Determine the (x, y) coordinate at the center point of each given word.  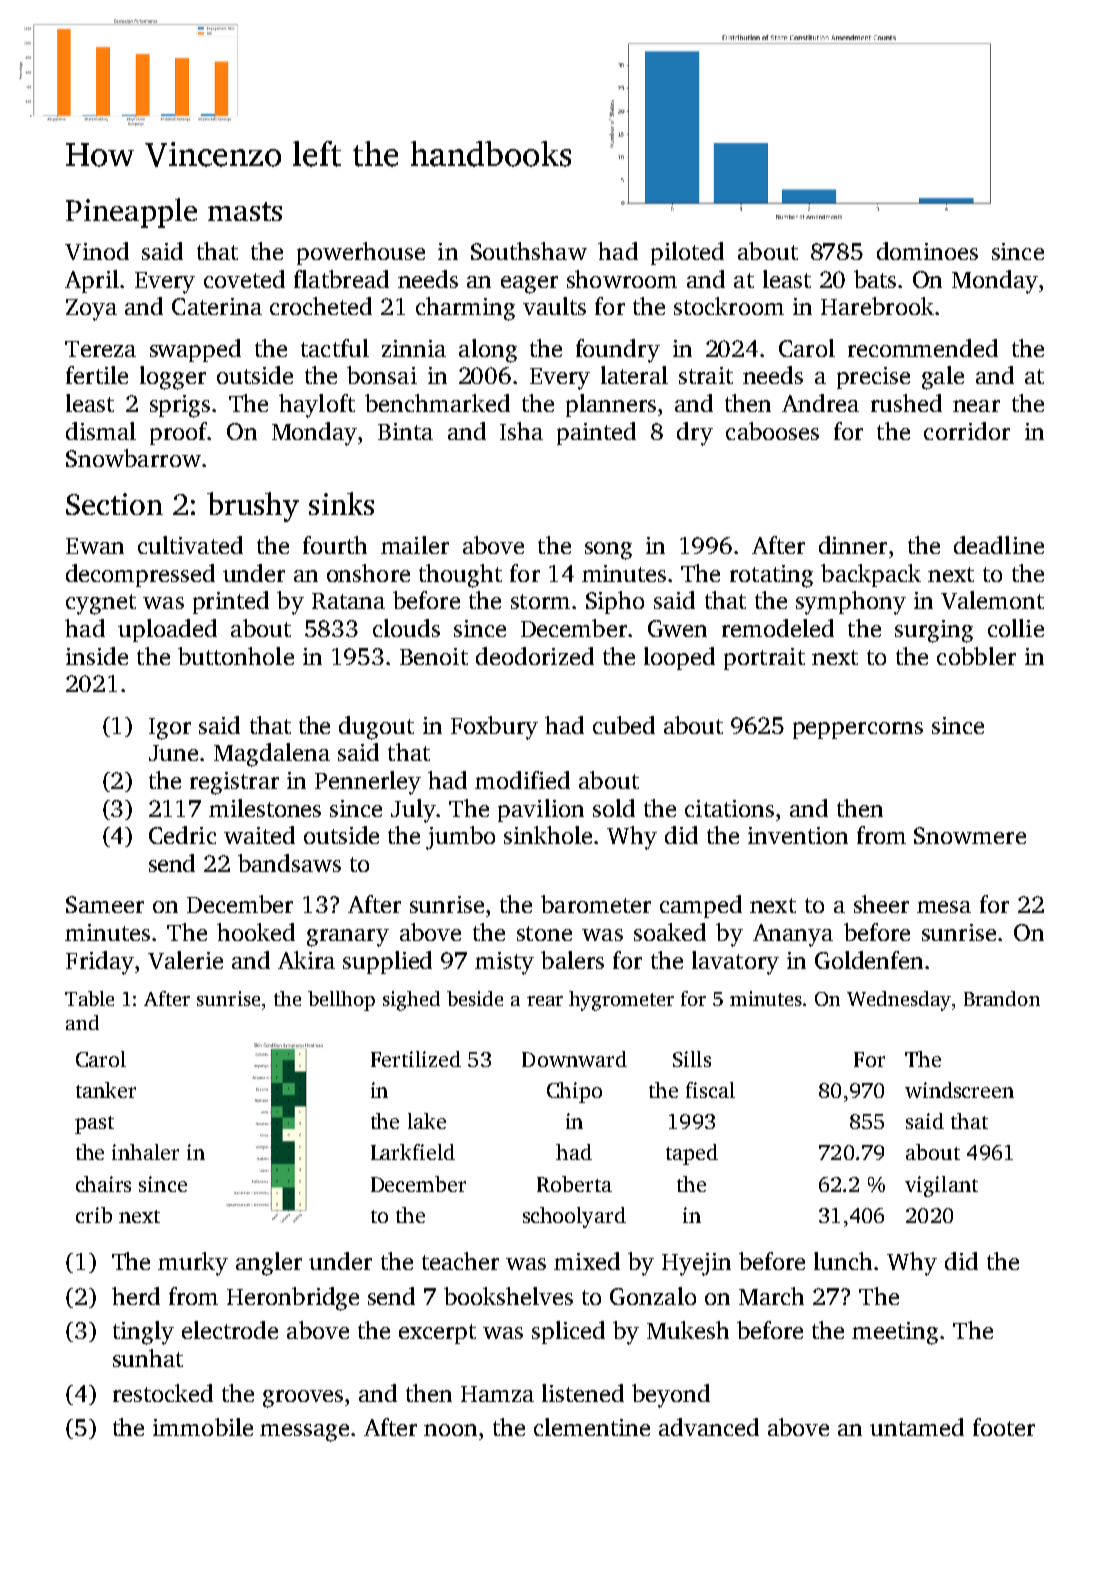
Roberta (574, 1184)
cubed (624, 725)
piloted (687, 253)
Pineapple (131, 213)
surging (934, 631)
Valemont (992, 600)
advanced (709, 1427)
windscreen (959, 1090)
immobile (203, 1427)
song (608, 551)
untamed (917, 1427)
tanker (106, 1090)
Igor (170, 729)
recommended (923, 348)
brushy (253, 507)
